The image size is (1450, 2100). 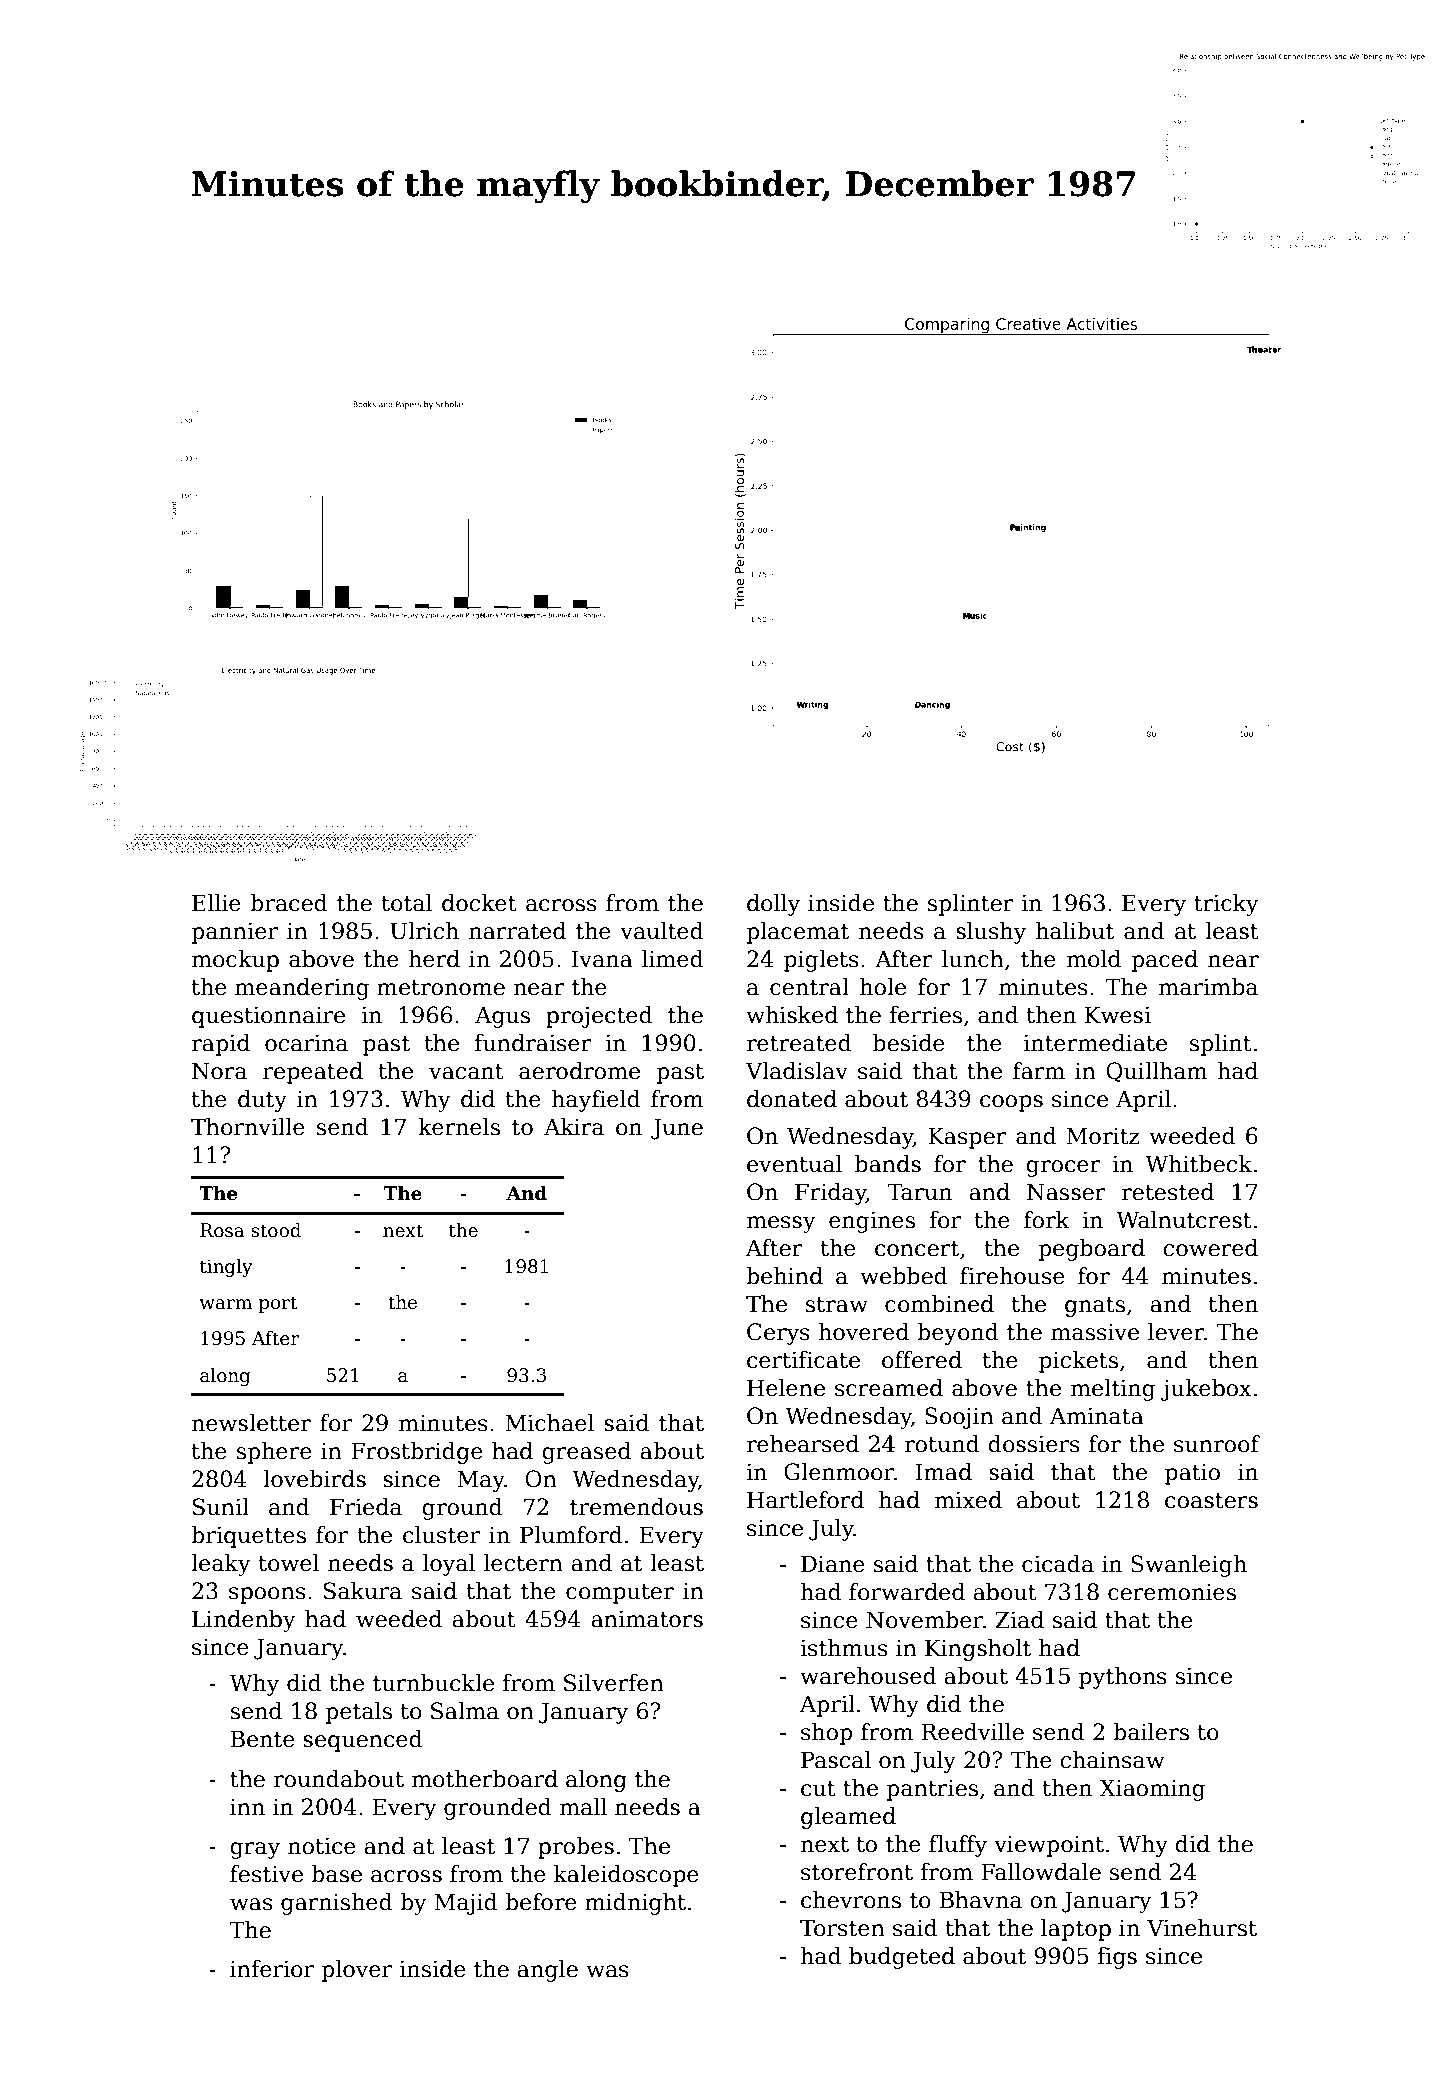 I want to click on dolly, so click(x=773, y=905).
